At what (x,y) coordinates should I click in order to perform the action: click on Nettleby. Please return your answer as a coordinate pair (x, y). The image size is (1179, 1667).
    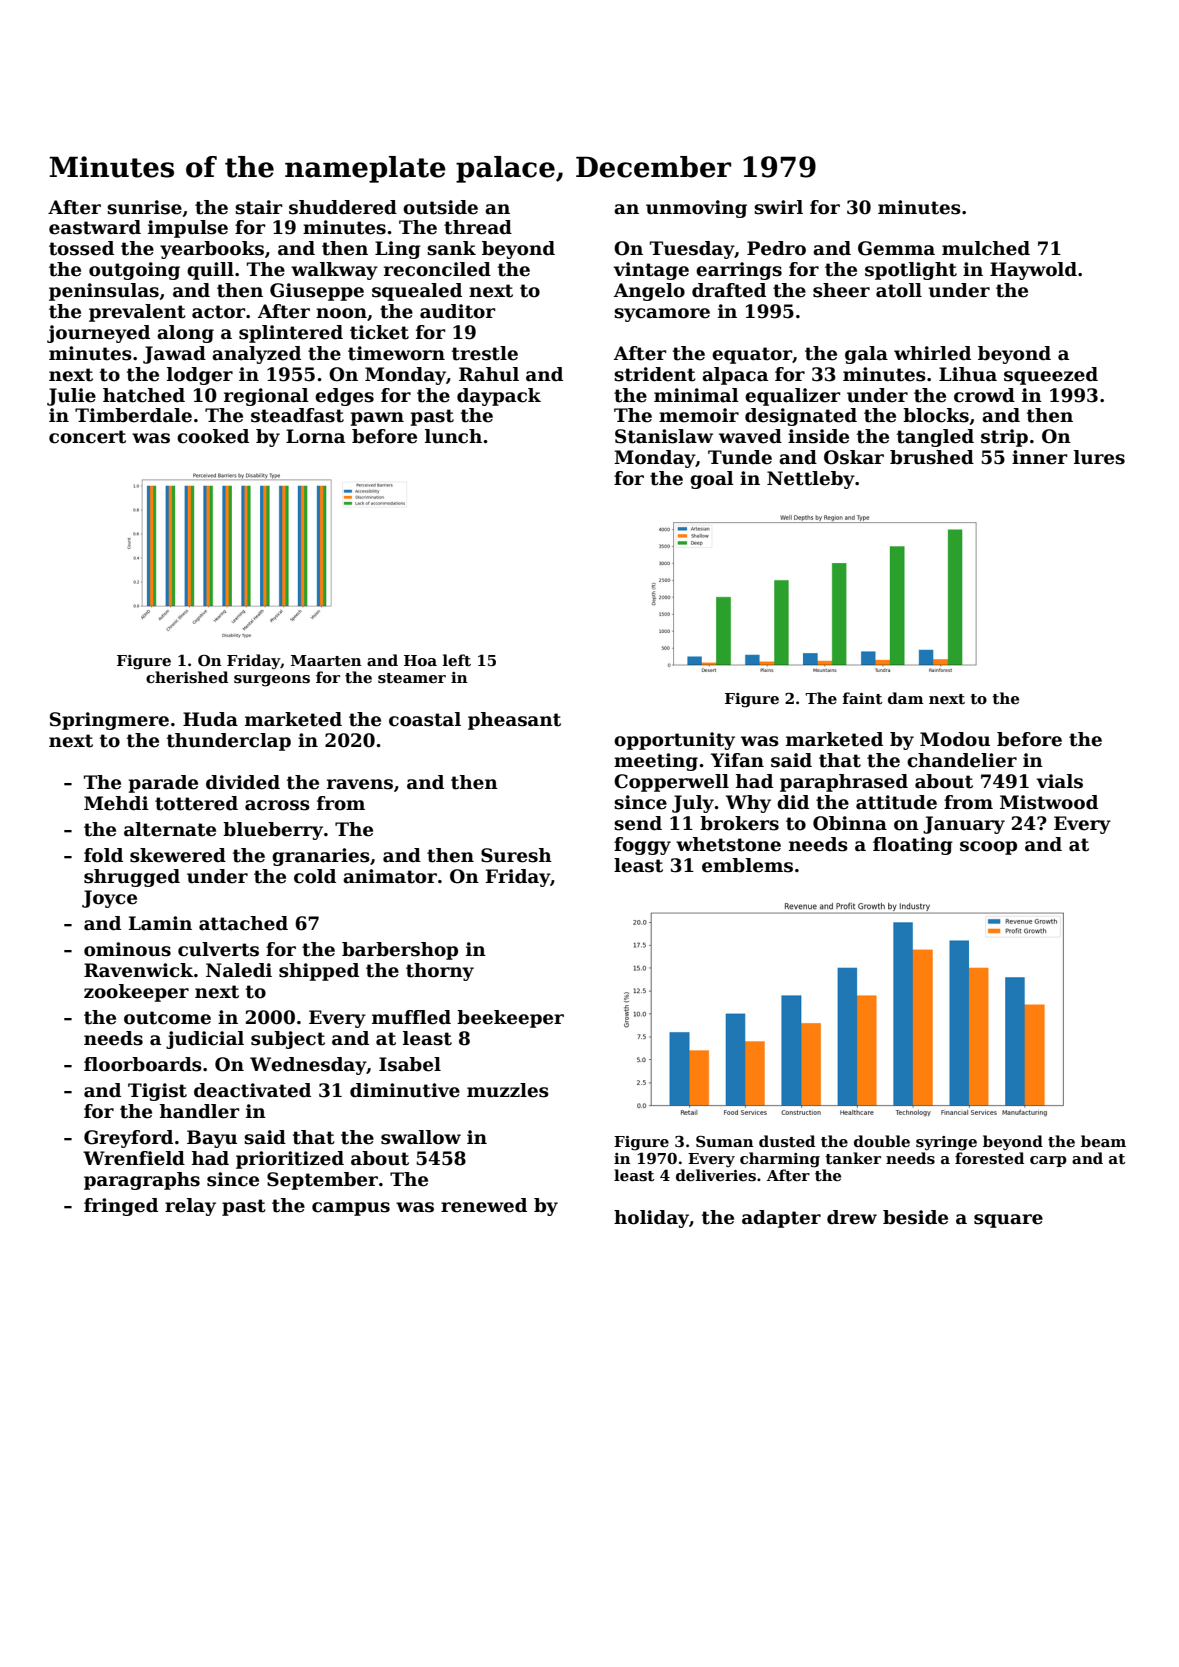
    Looking at the image, I should click on (811, 480).
